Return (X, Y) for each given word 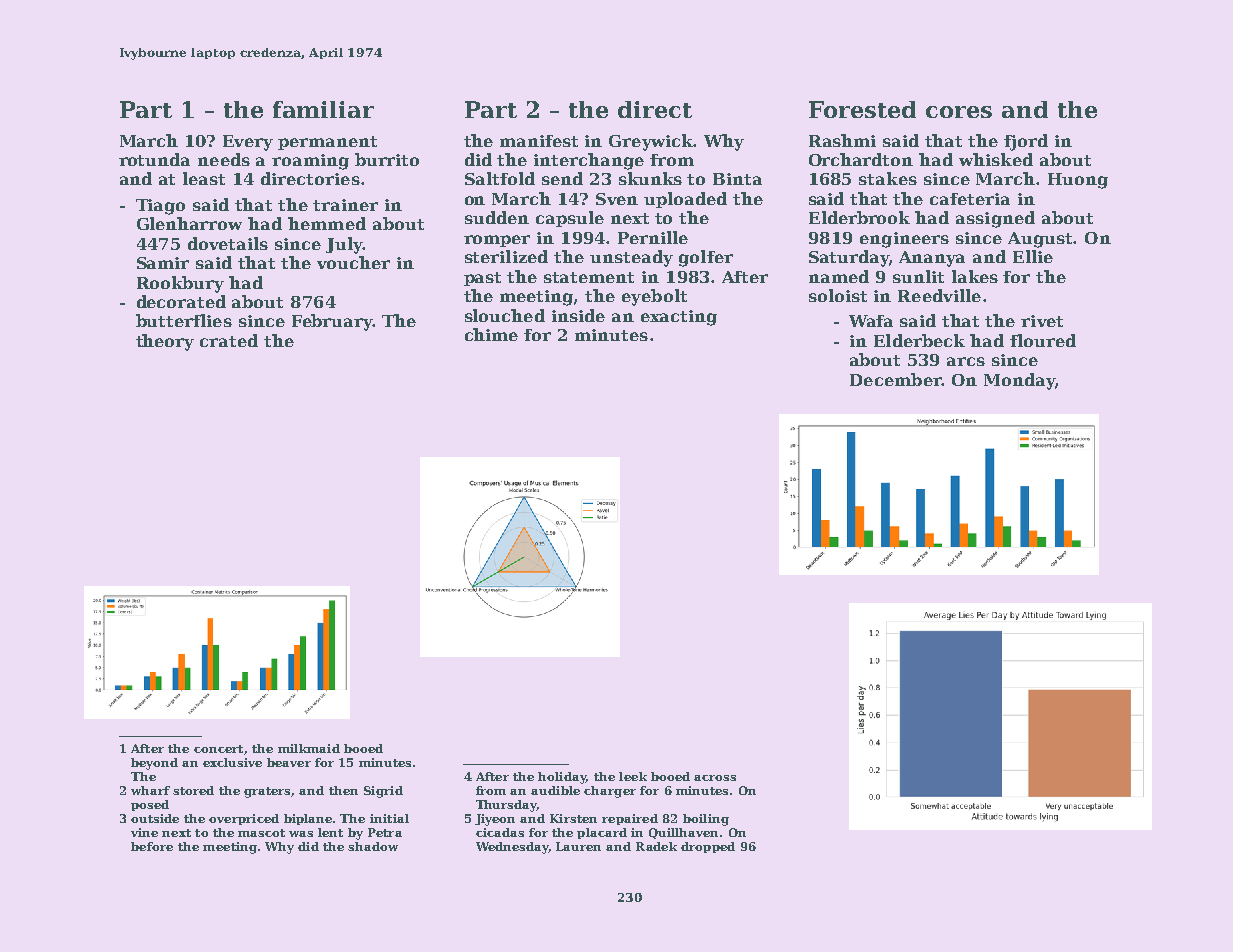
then (343, 790)
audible (555, 790)
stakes (888, 178)
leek (633, 776)
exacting (679, 318)
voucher (353, 262)
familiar (323, 109)
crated (229, 340)
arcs (966, 361)
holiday (562, 778)
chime (491, 334)
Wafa (871, 321)
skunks (650, 178)
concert (218, 749)
